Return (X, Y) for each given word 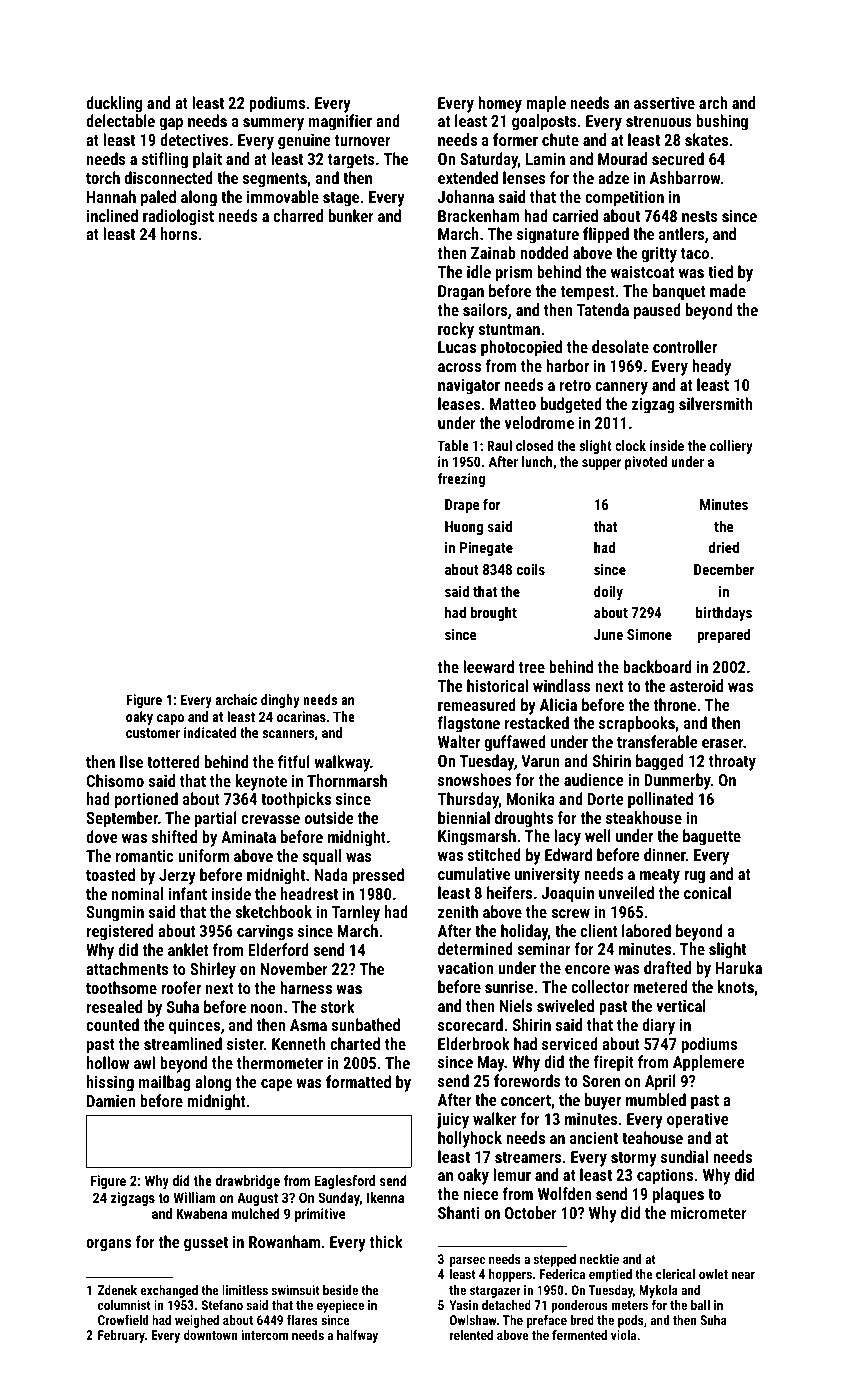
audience (594, 779)
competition (624, 198)
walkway (342, 763)
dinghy (280, 701)
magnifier (340, 122)
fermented (579, 1335)
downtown (210, 1335)
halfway (357, 1336)
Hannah (111, 196)
